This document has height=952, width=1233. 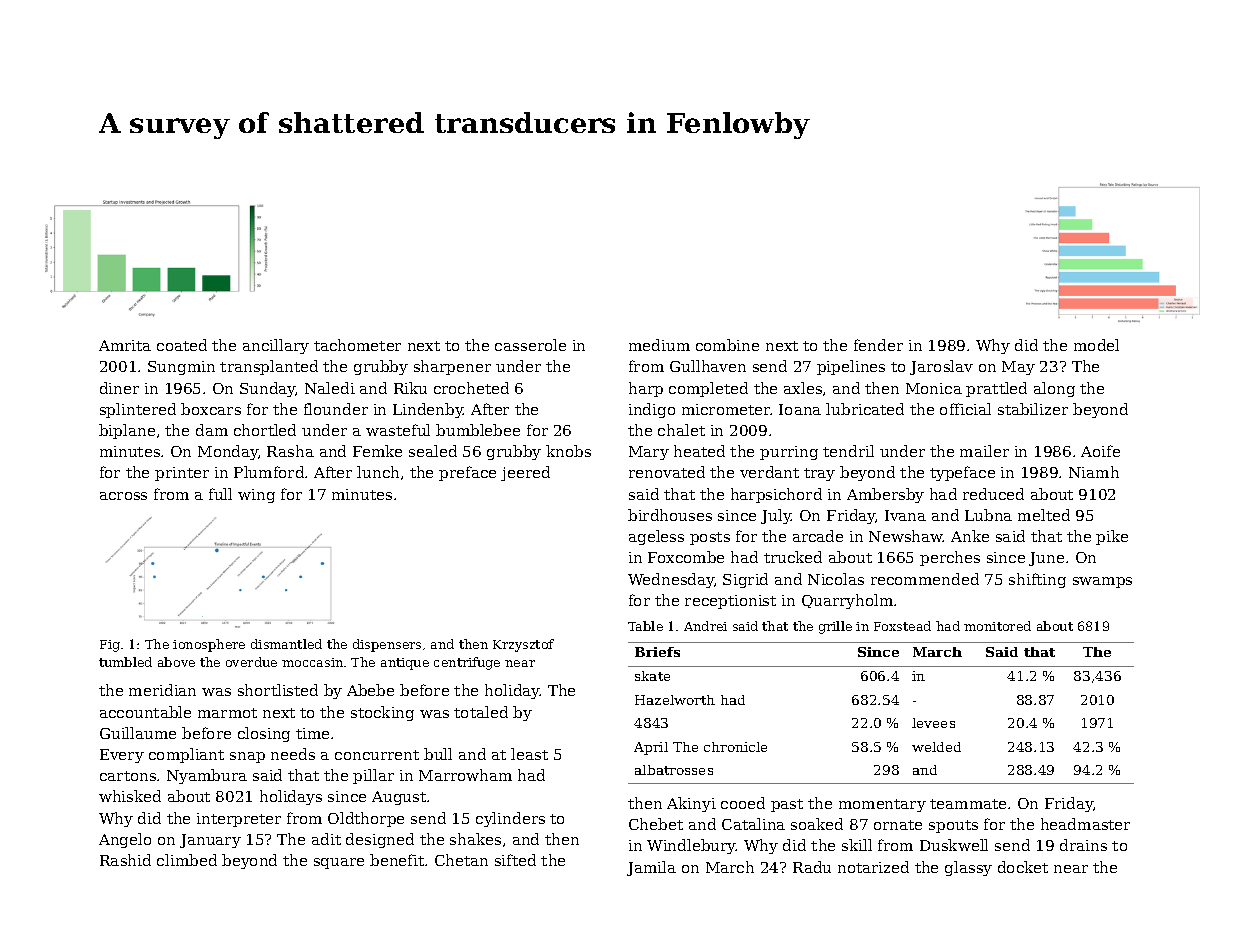 What do you see at coordinates (286, 644) in the document?
I see `dismantled` at bounding box center [286, 644].
